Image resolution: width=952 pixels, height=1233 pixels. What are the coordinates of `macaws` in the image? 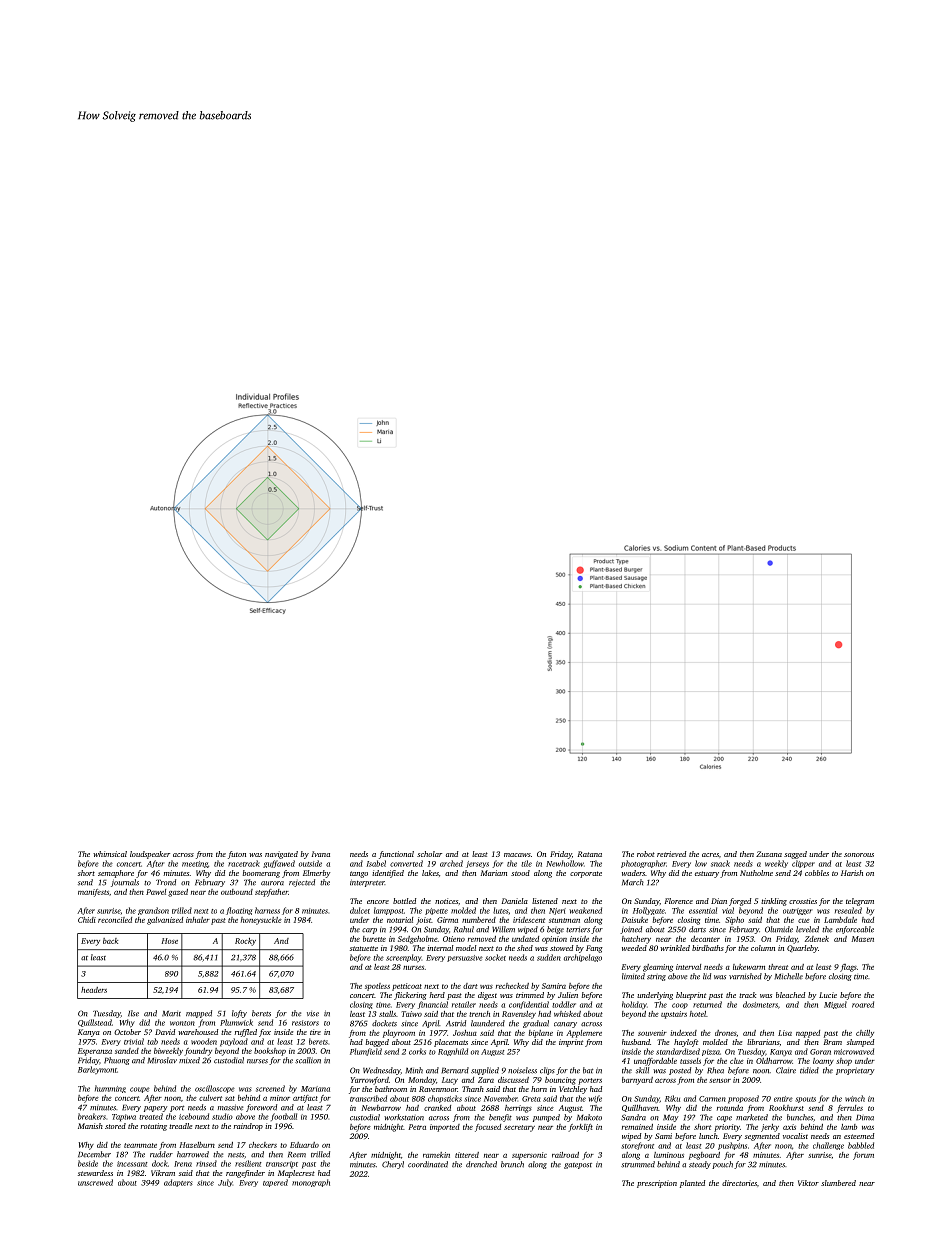 It's located at (517, 855).
